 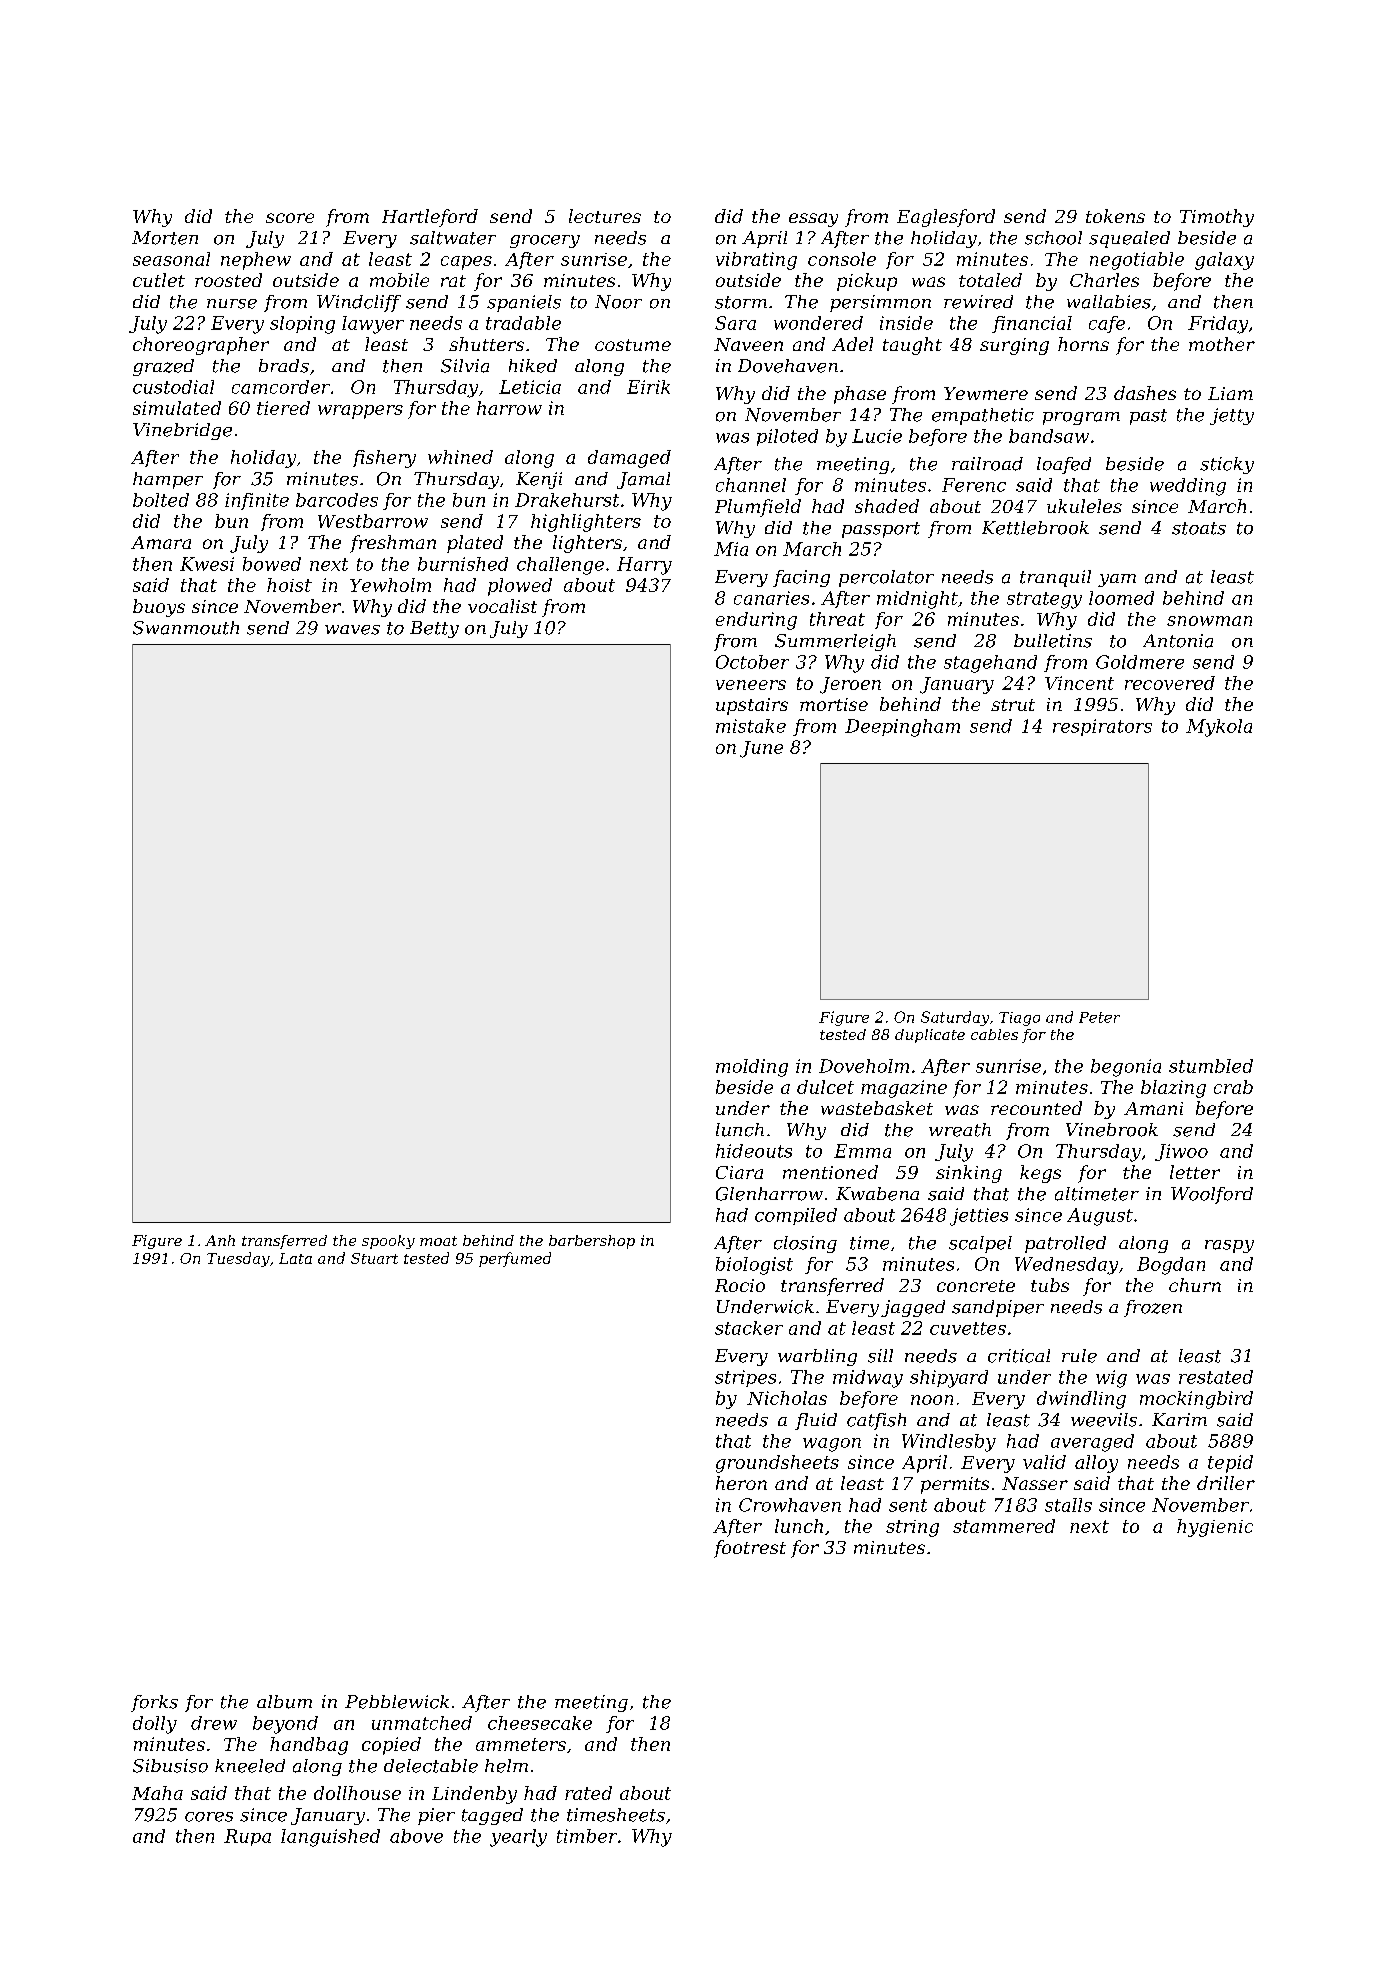 What do you see at coordinates (330, 1838) in the document?
I see `languished` at bounding box center [330, 1838].
